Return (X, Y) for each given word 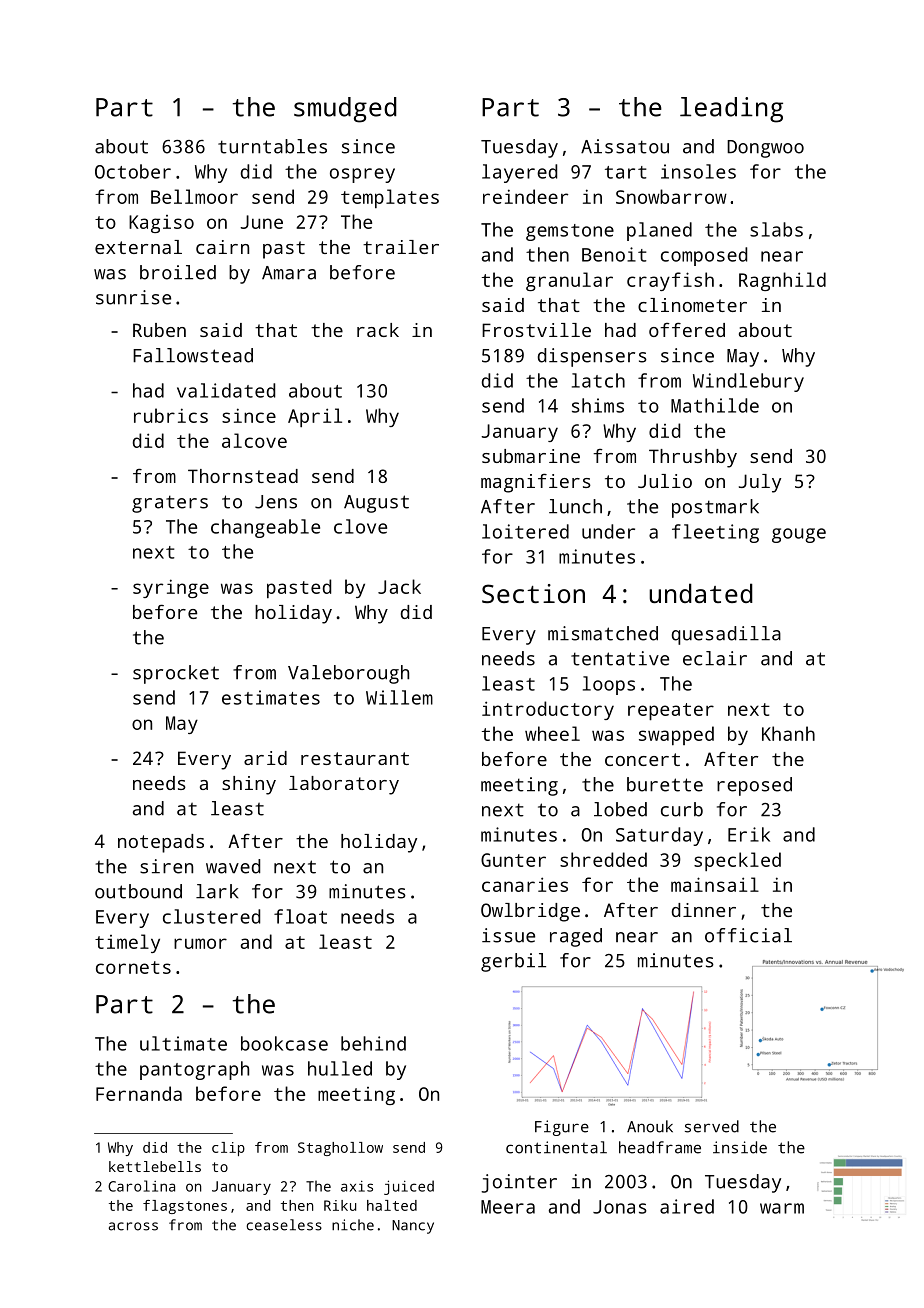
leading (731, 110)
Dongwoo (765, 149)
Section (533, 593)
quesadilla (726, 635)
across (133, 1226)
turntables (272, 146)
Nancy (413, 1227)
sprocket (176, 674)
